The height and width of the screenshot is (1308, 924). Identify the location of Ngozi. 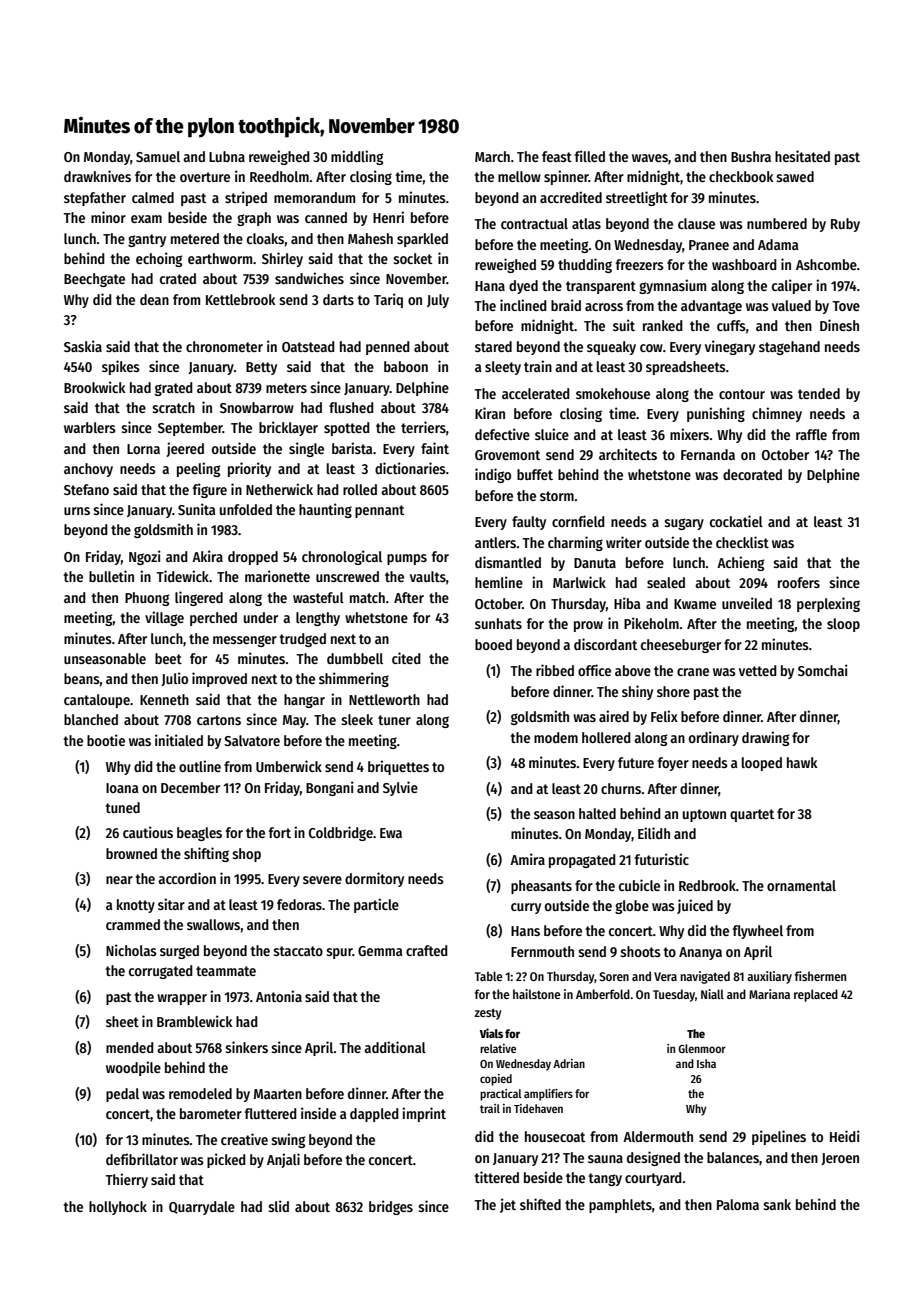
(145, 557).
